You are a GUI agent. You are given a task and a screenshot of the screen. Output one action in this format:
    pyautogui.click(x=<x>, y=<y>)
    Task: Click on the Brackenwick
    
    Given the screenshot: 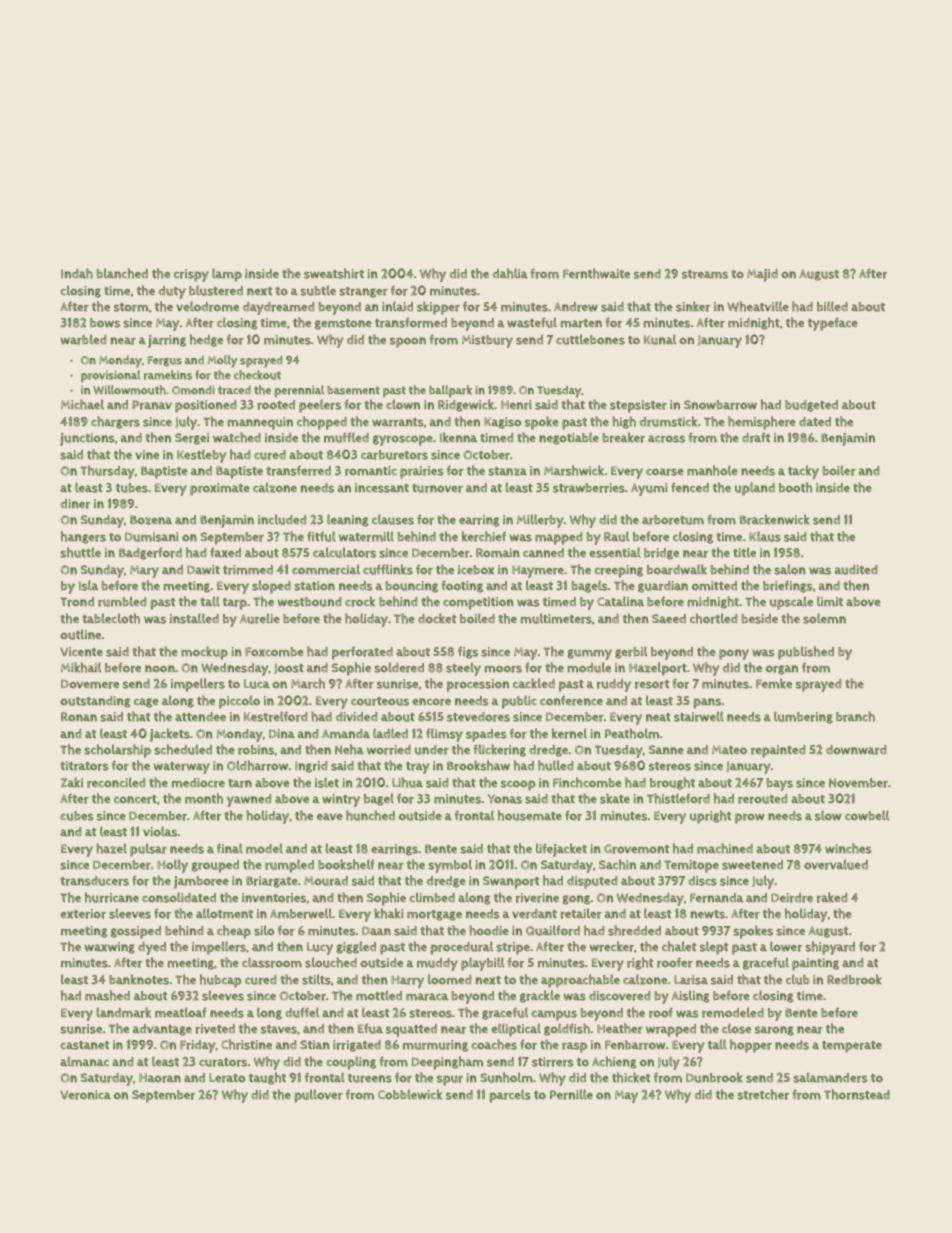 What is the action you would take?
    pyautogui.click(x=775, y=519)
